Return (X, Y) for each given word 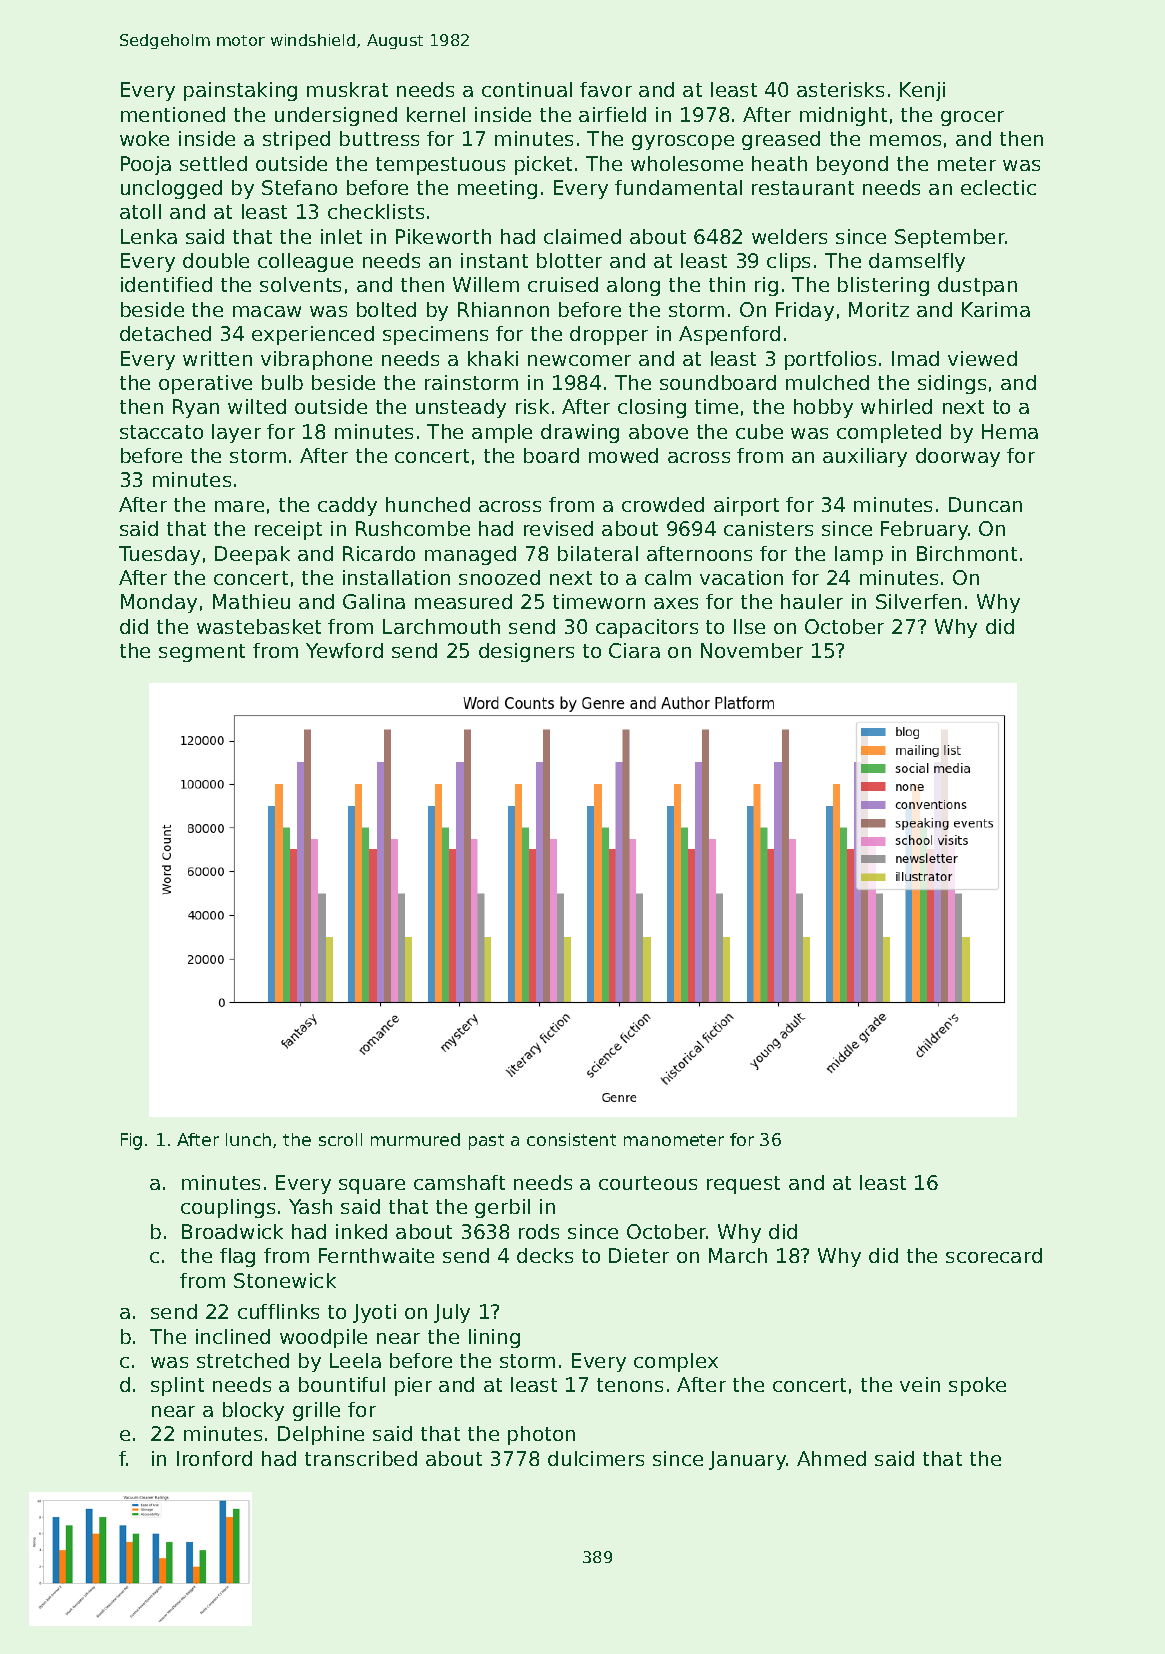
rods (539, 1231)
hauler (812, 601)
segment (202, 653)
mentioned (173, 114)
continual (527, 89)
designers (526, 652)
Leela (355, 1360)
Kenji (922, 91)
